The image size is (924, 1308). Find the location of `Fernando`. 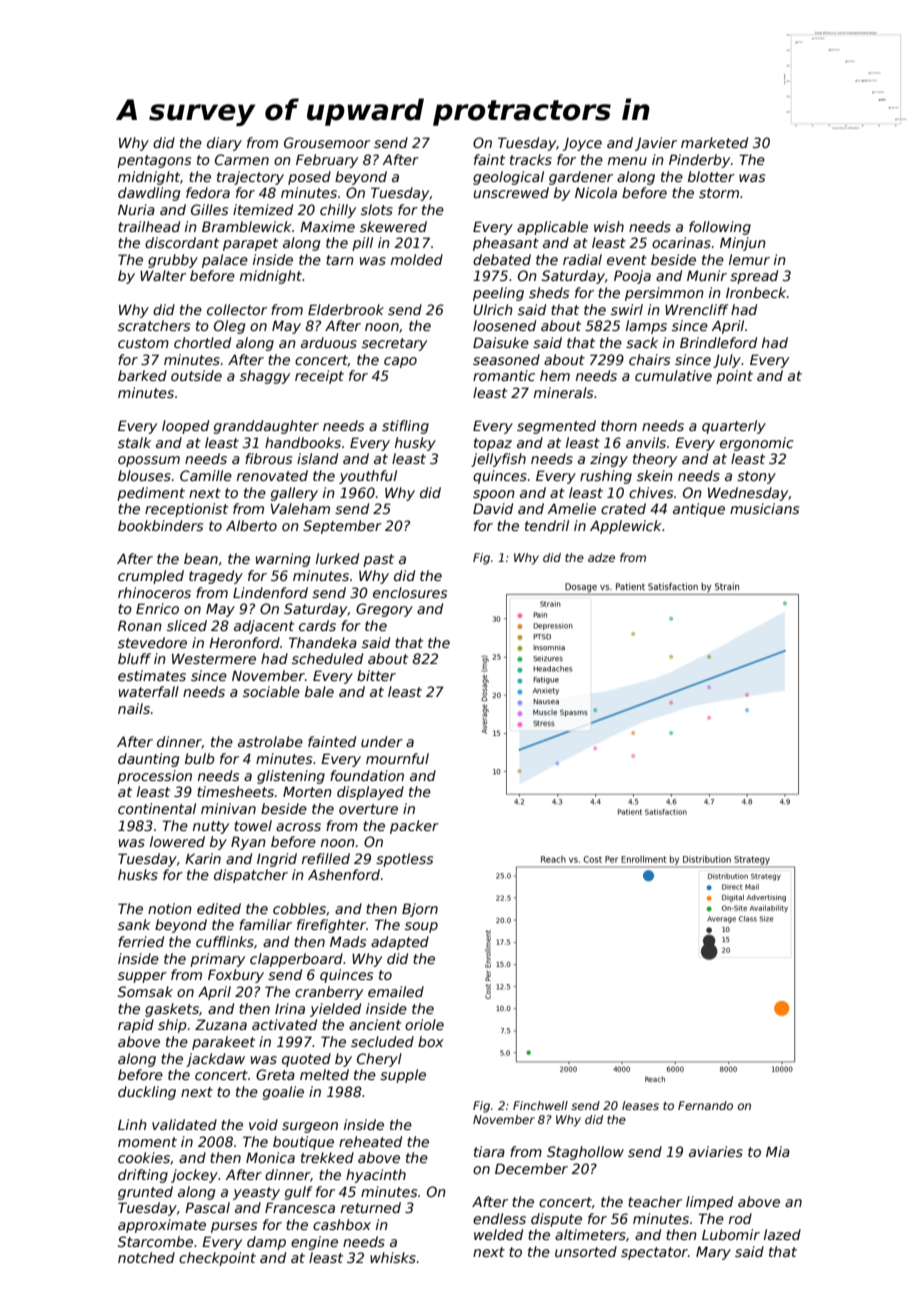

Fernando is located at coordinates (705, 1105).
